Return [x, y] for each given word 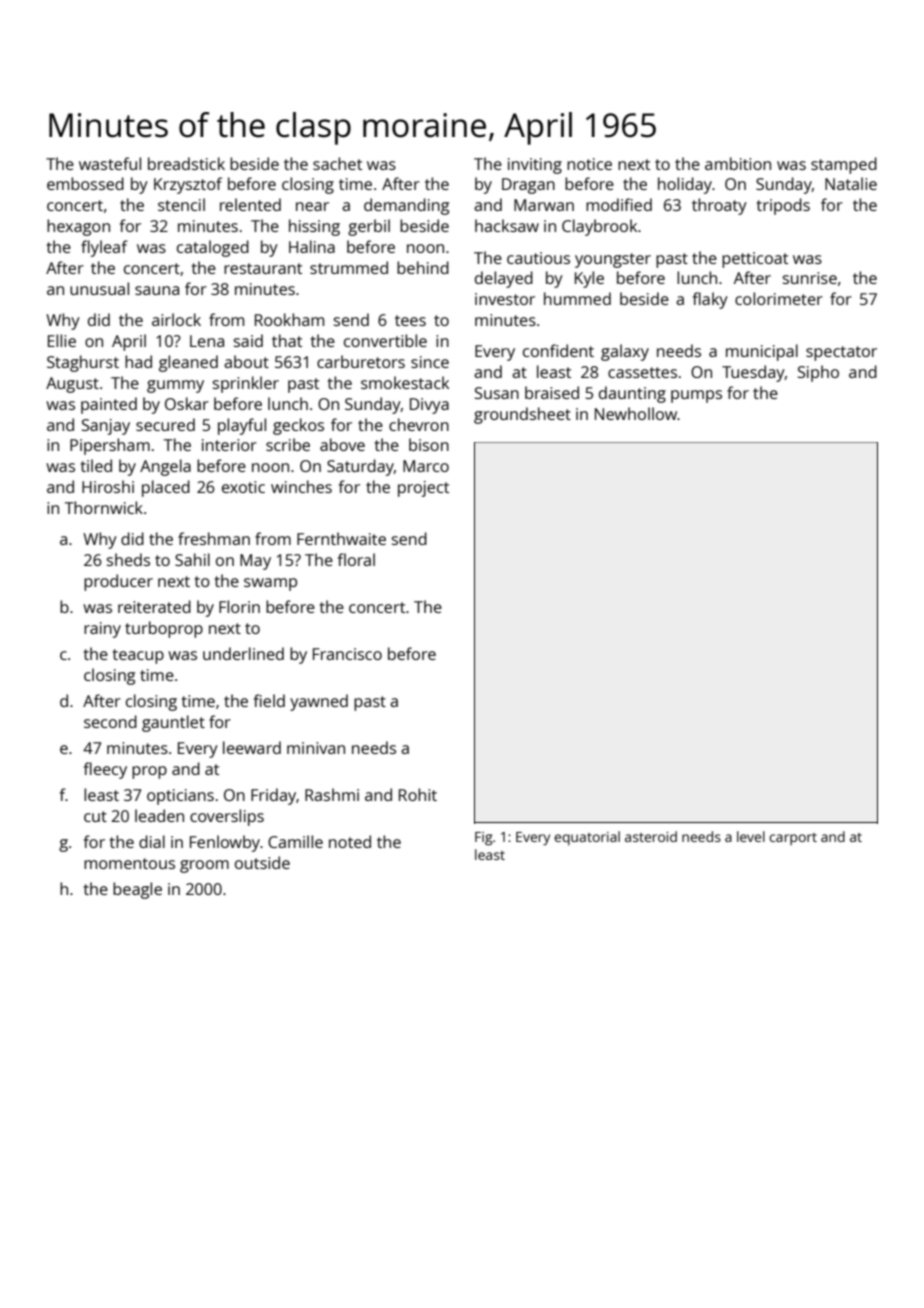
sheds [128, 559]
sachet [337, 163]
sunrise [810, 278]
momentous [129, 863]
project [423, 489]
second [110, 721]
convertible [385, 340]
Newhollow [636, 413]
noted [350, 841]
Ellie [62, 340]
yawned [319, 702]
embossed [85, 183]
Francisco [347, 654]
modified [619, 204]
